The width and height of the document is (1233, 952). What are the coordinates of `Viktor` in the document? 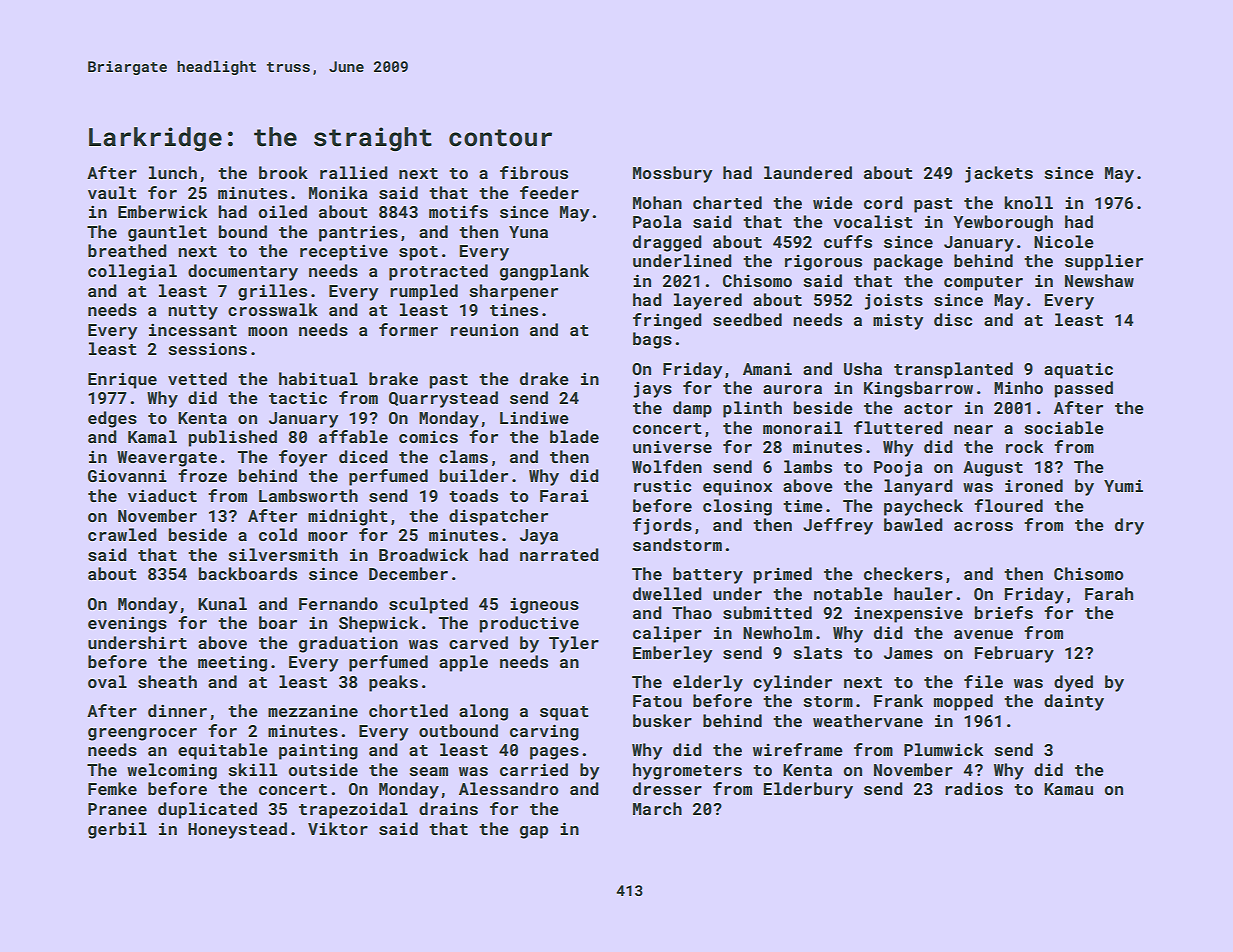 It's located at (338, 828).
